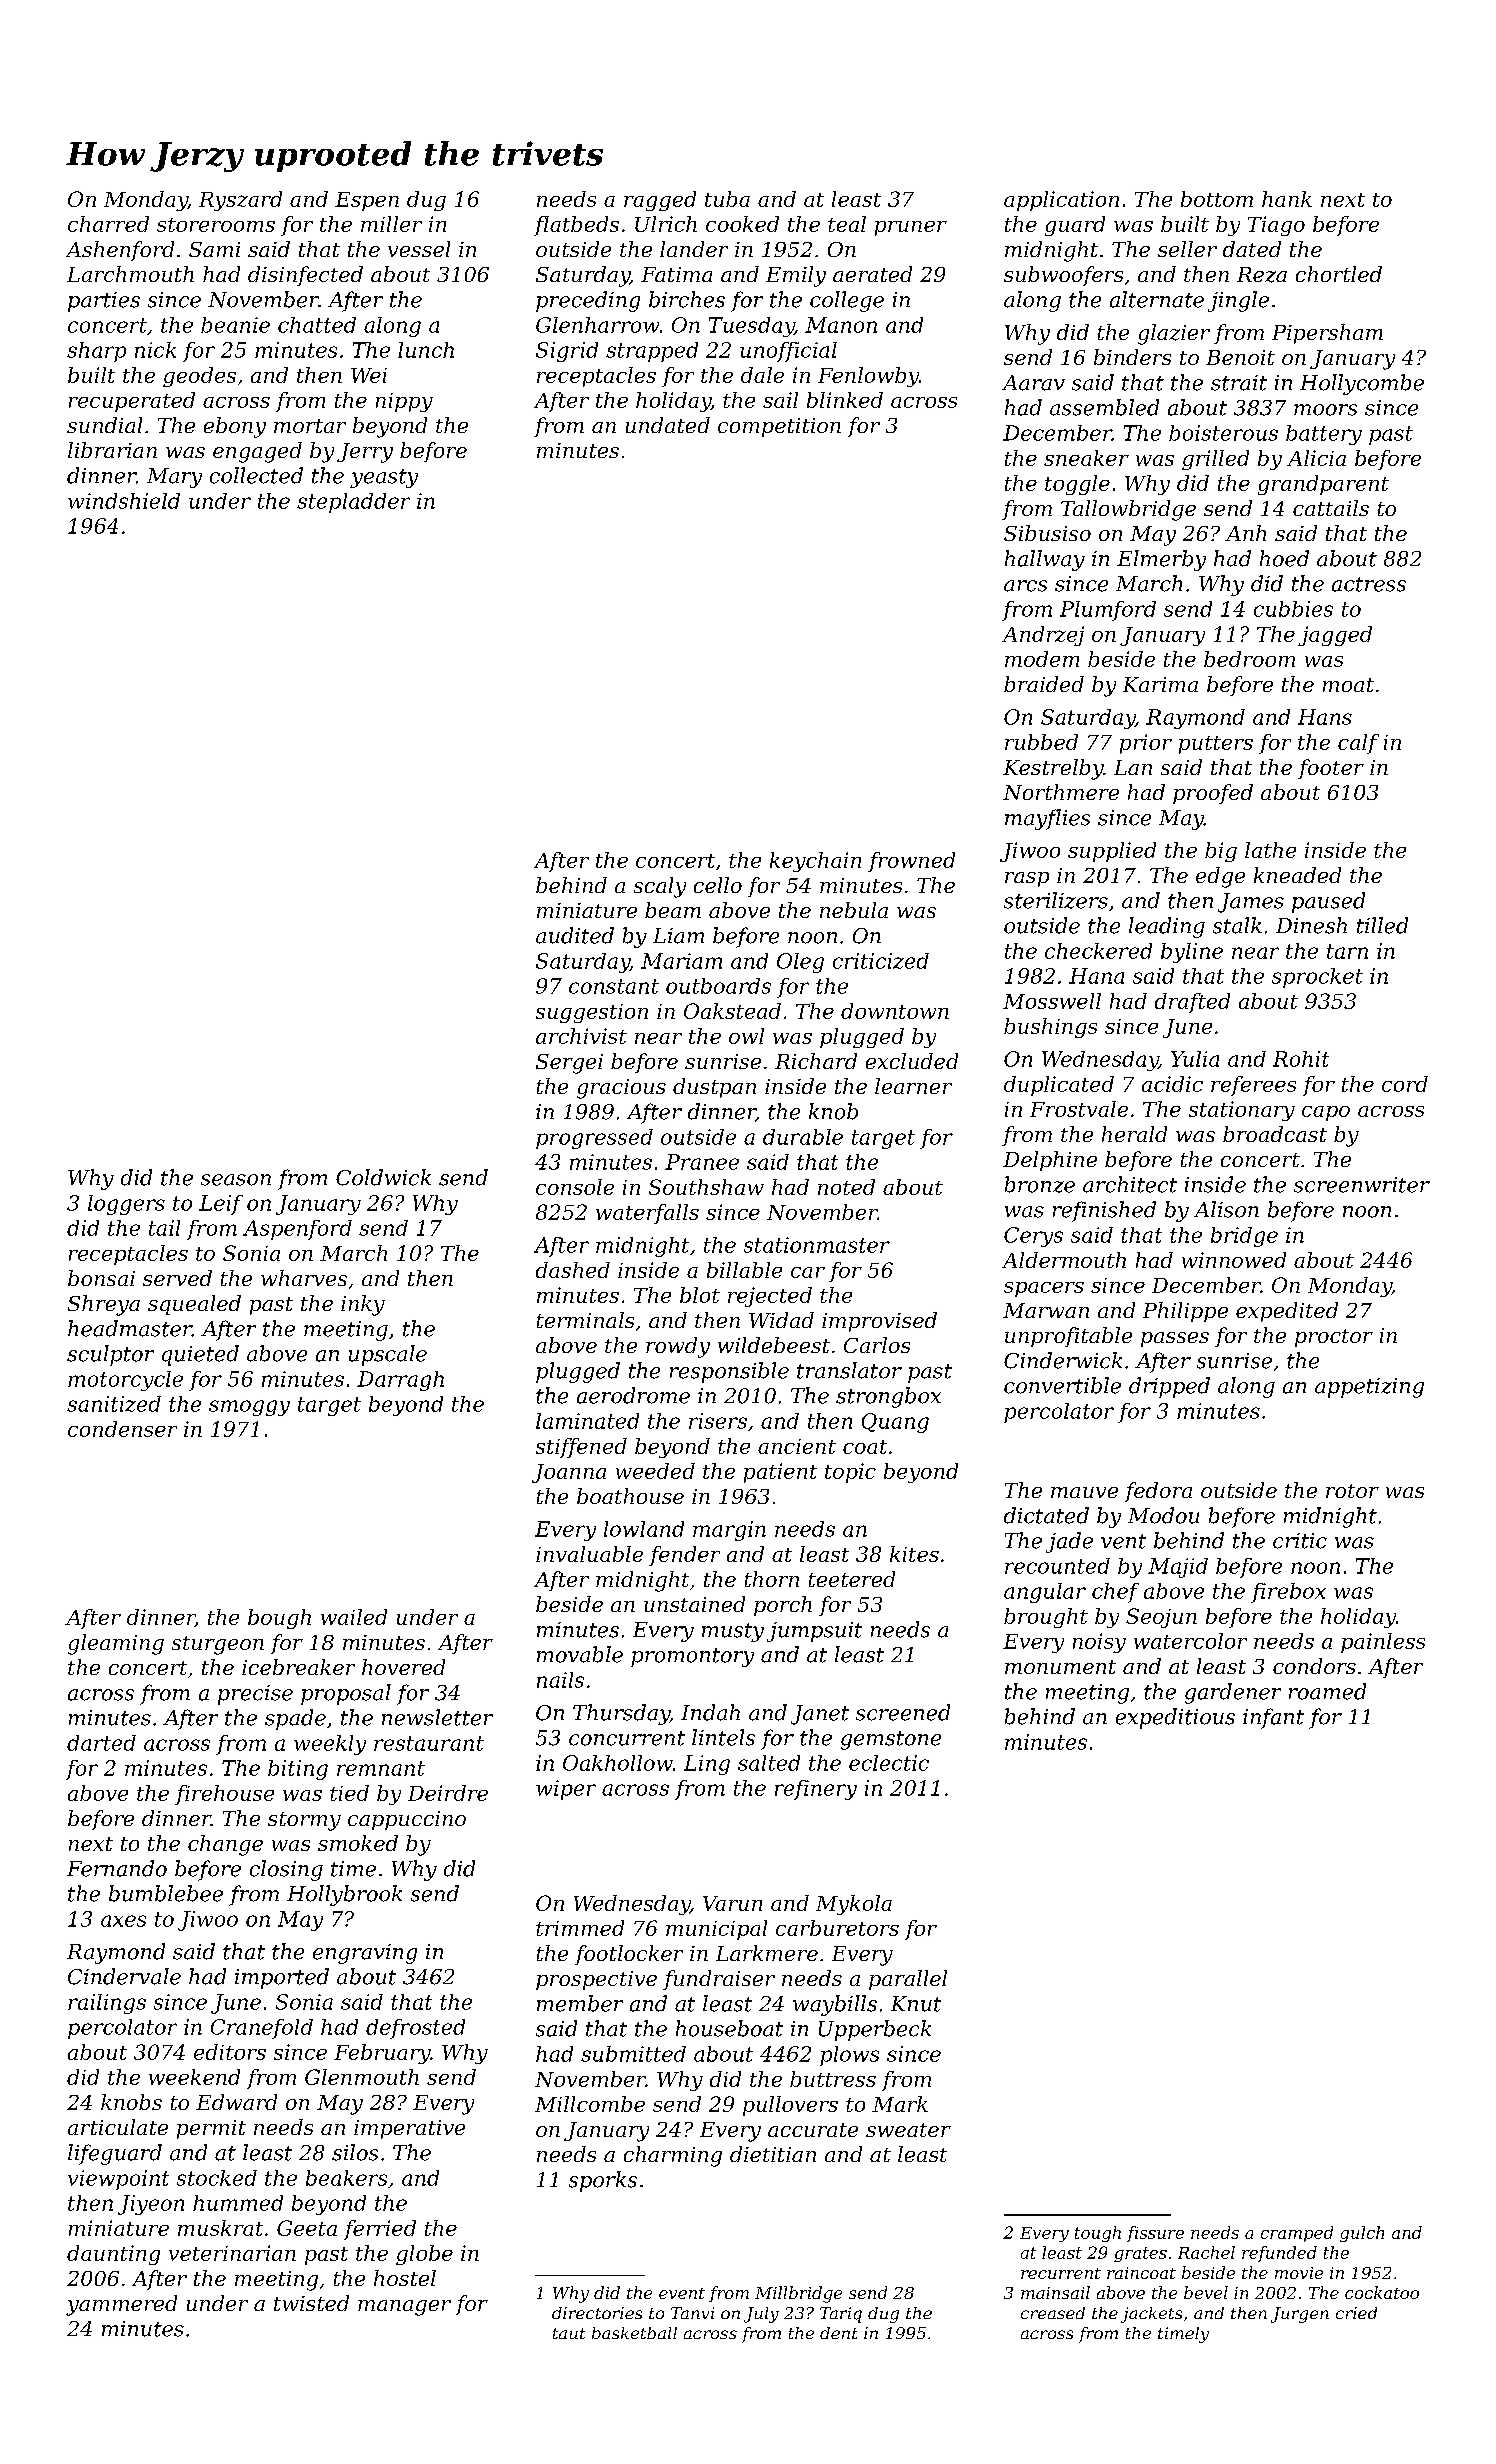 The height and width of the screenshot is (2464, 1496). What do you see at coordinates (1175, 1339) in the screenshot?
I see `passes` at bounding box center [1175, 1339].
